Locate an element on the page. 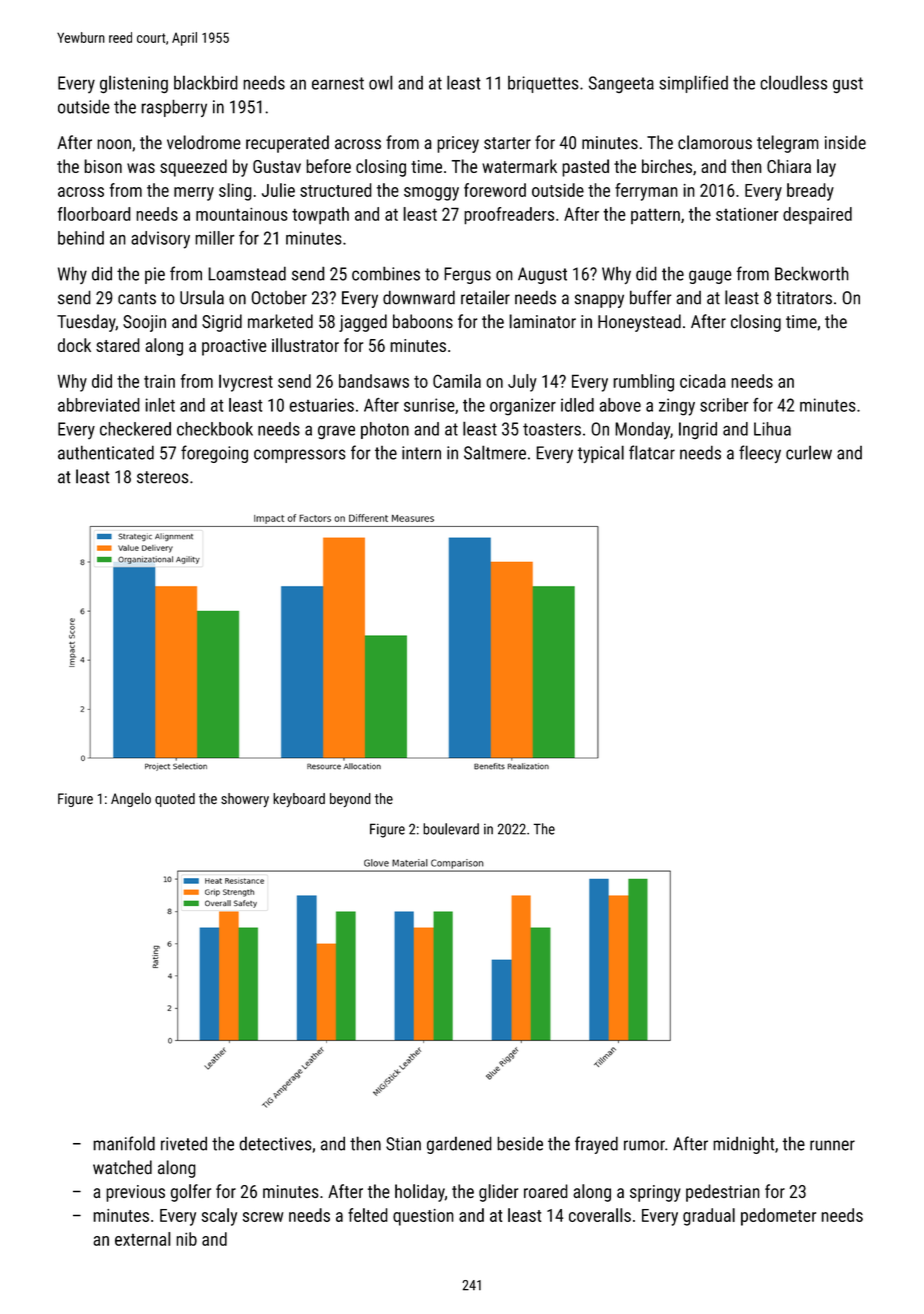 The image size is (924, 1314). Saltmere is located at coordinates (495, 452).
